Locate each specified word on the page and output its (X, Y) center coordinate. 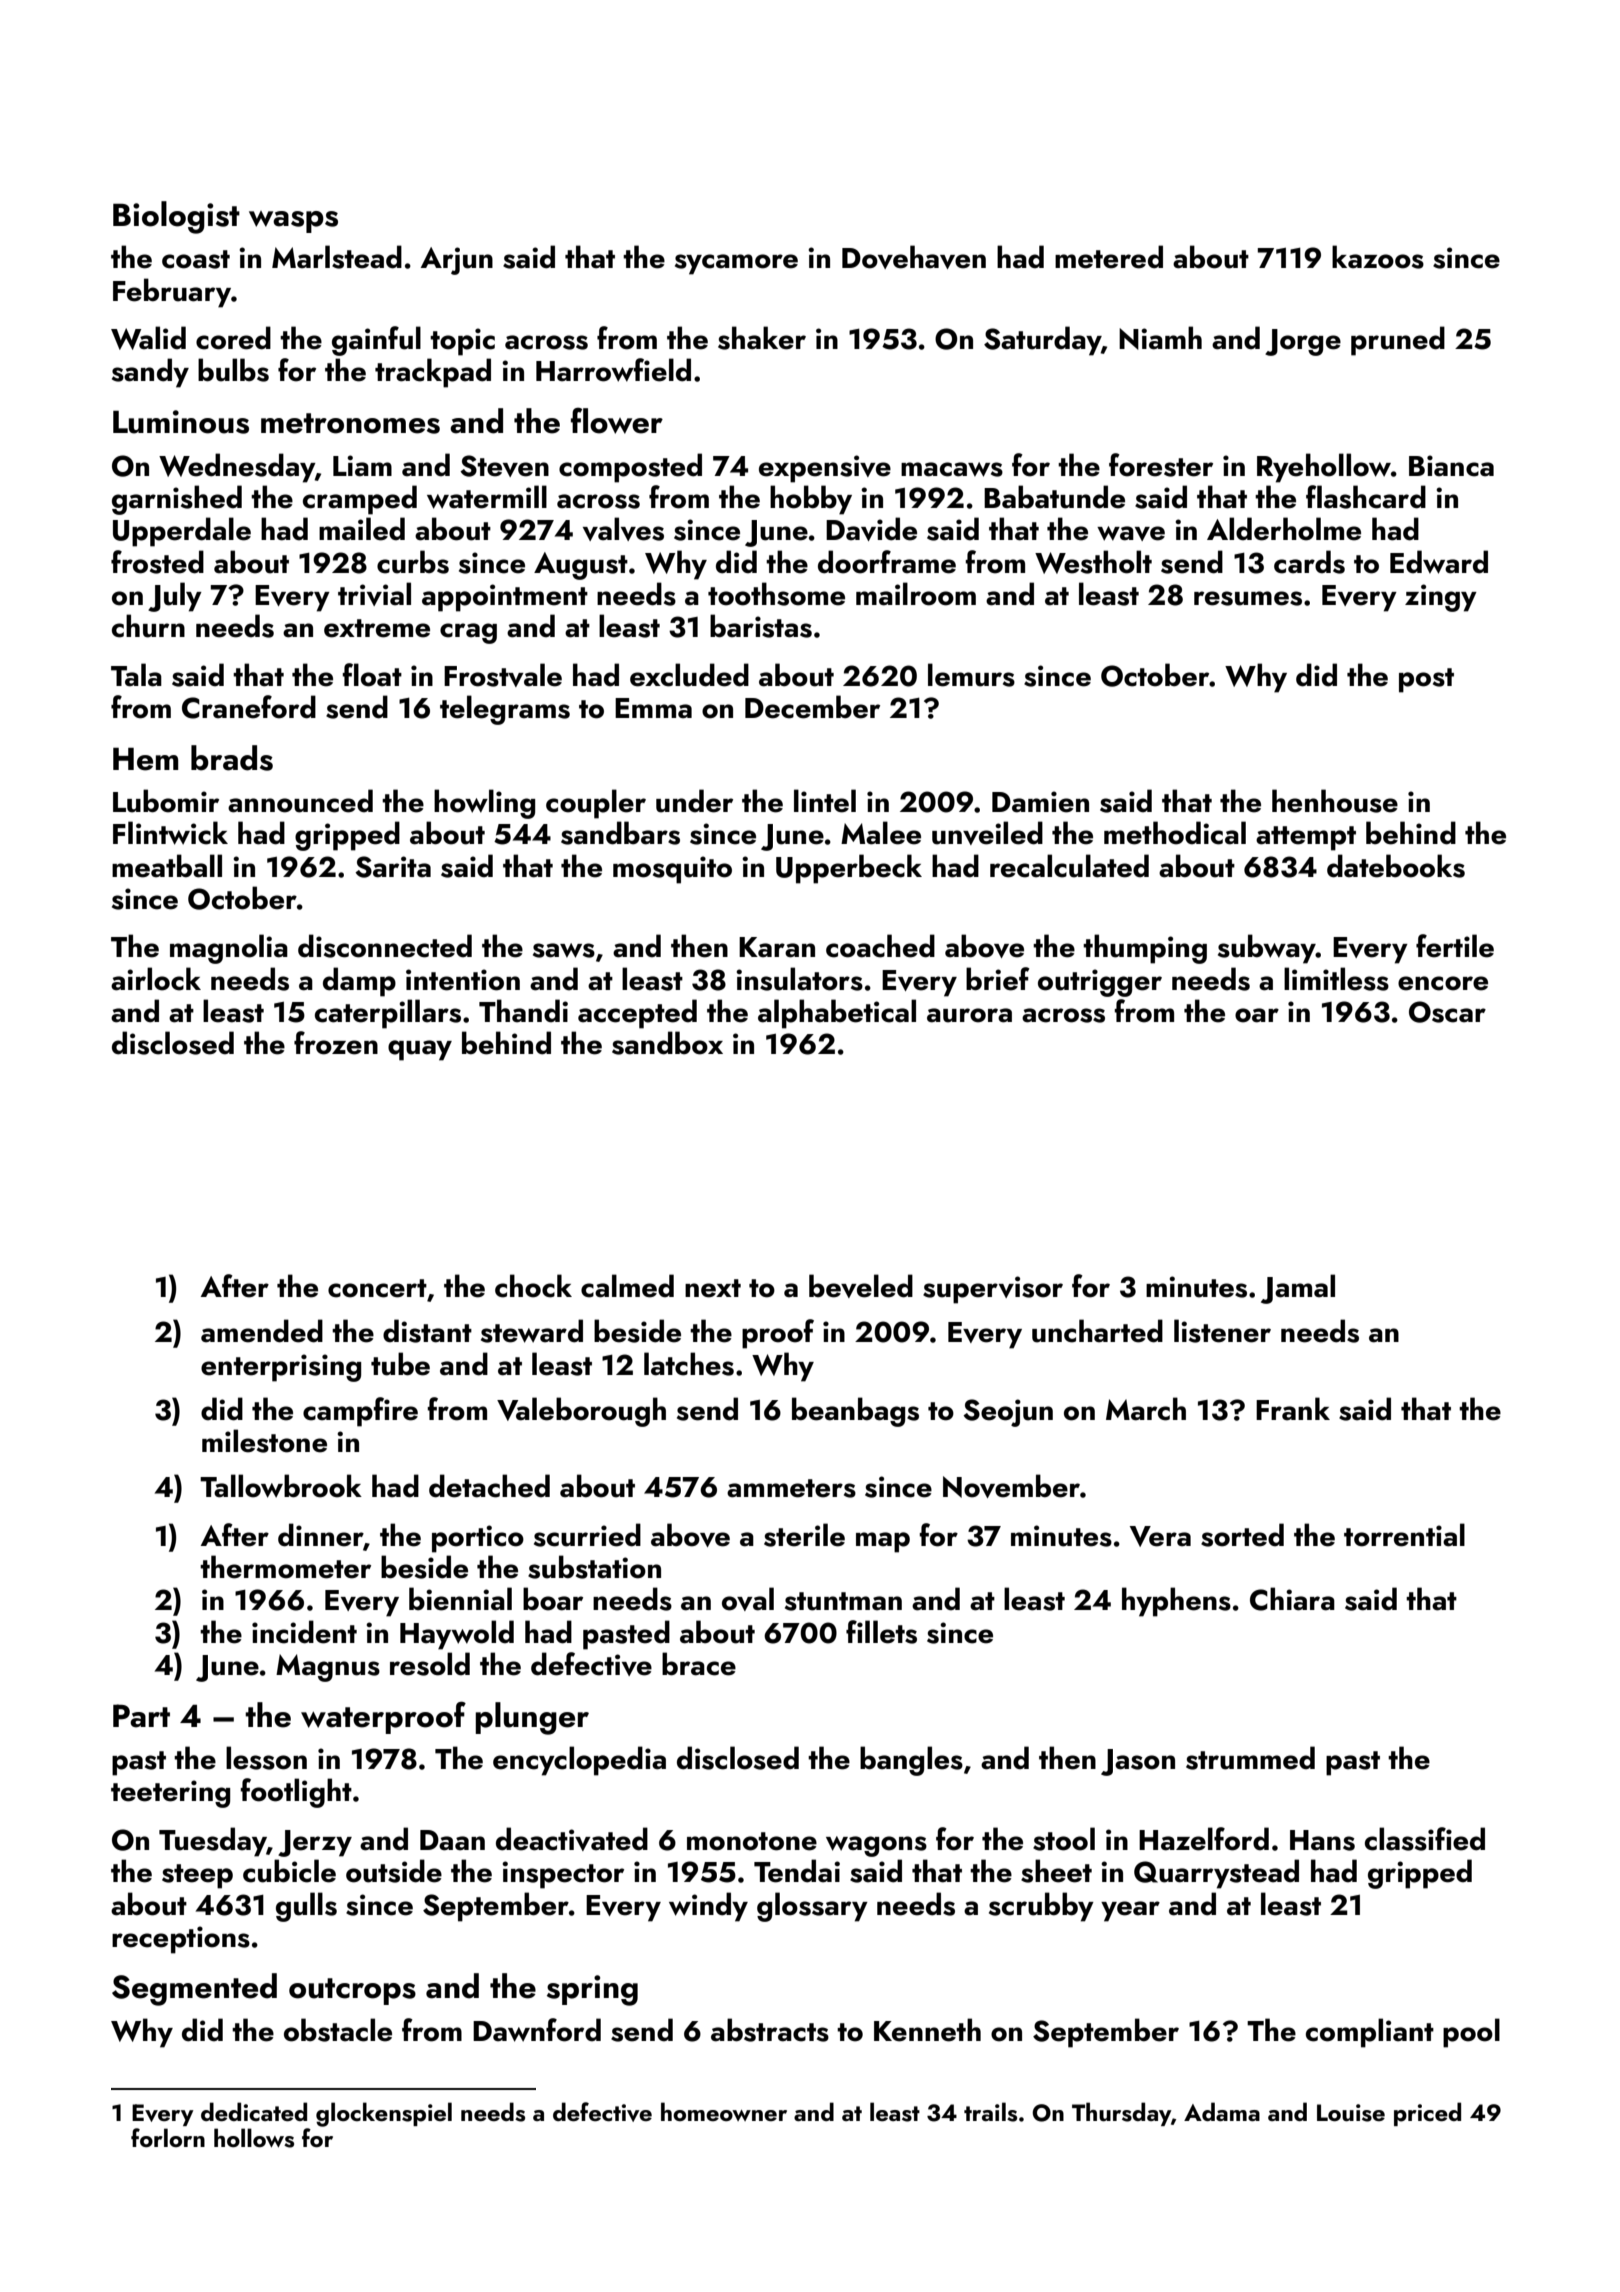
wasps (293, 222)
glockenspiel (384, 2114)
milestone (264, 1441)
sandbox (667, 1043)
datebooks (1396, 866)
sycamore (736, 264)
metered (1109, 257)
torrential (1404, 1535)
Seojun (1008, 1413)
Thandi (523, 1011)
